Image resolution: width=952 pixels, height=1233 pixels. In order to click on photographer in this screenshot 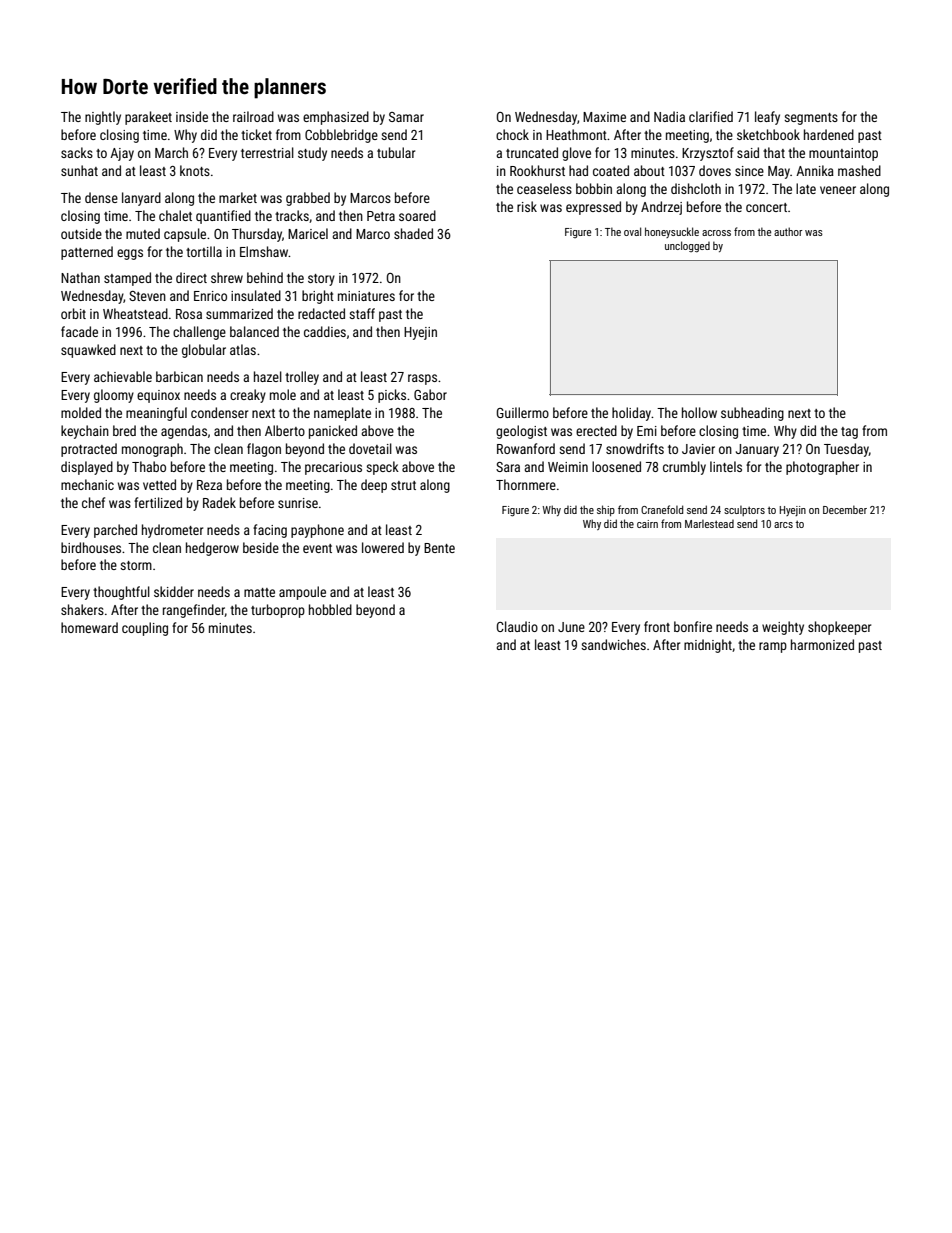, I will do `click(822, 468)`.
